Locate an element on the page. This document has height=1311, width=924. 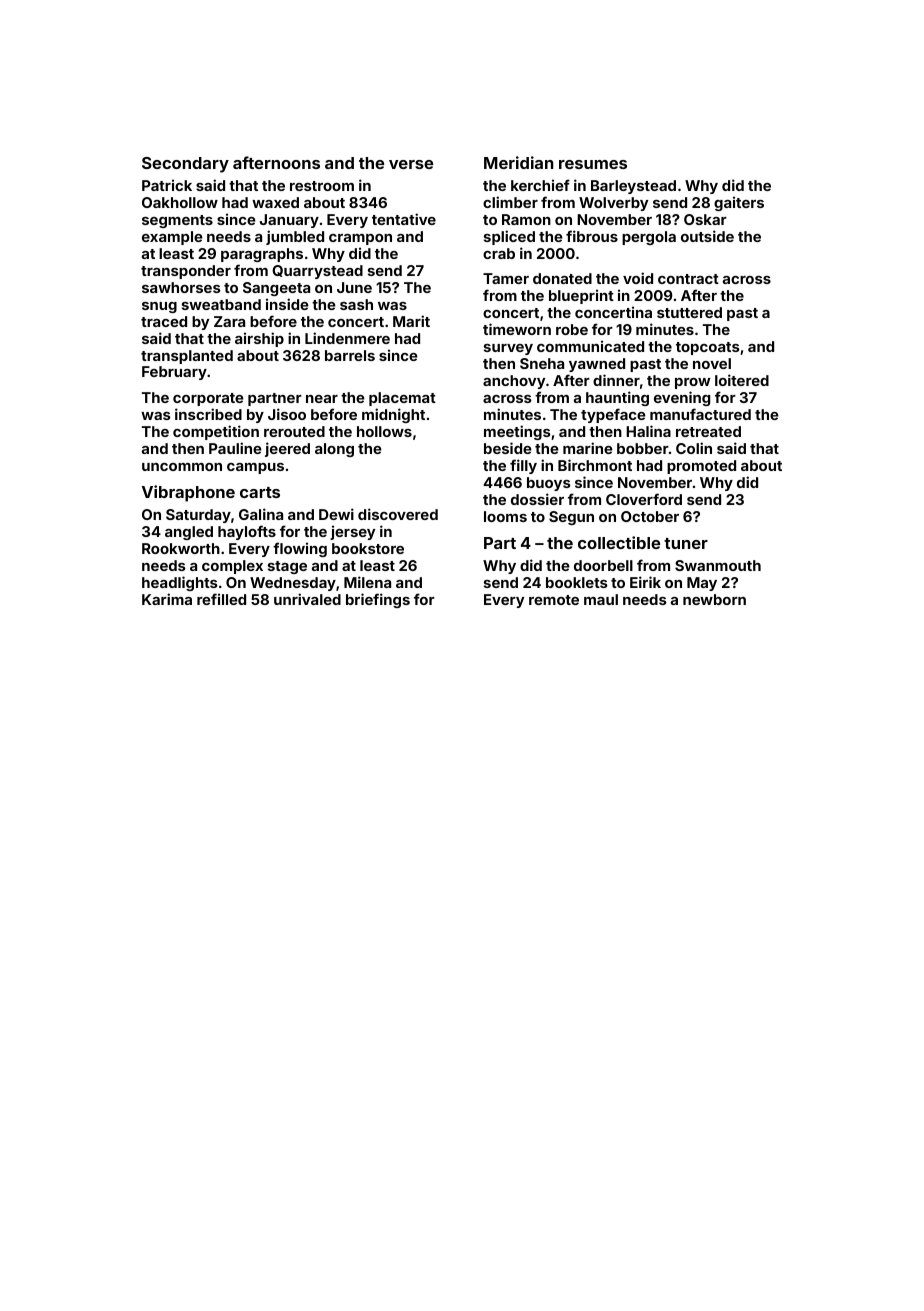
robe is located at coordinates (572, 329).
